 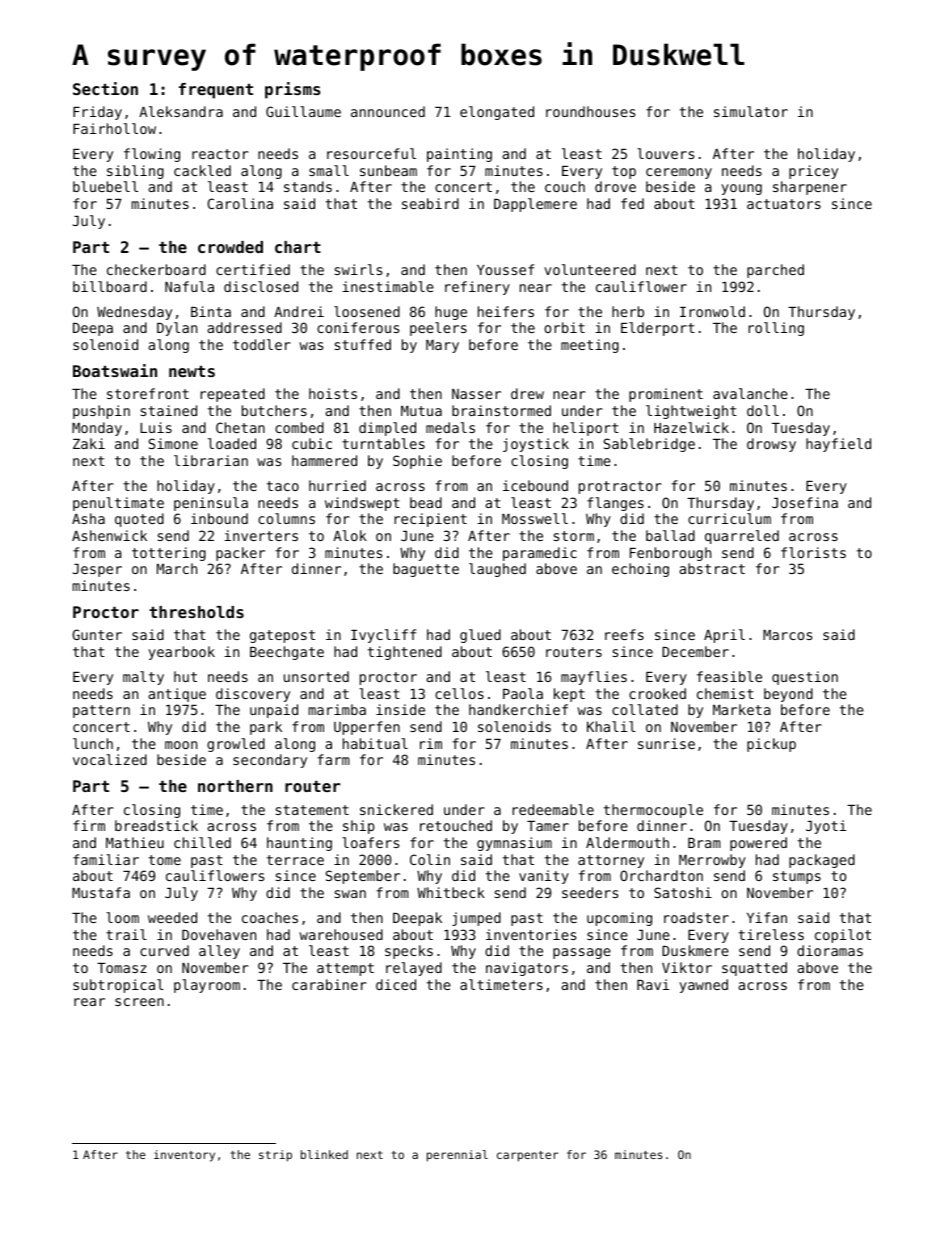 What do you see at coordinates (396, 984) in the screenshot?
I see `diced` at bounding box center [396, 984].
